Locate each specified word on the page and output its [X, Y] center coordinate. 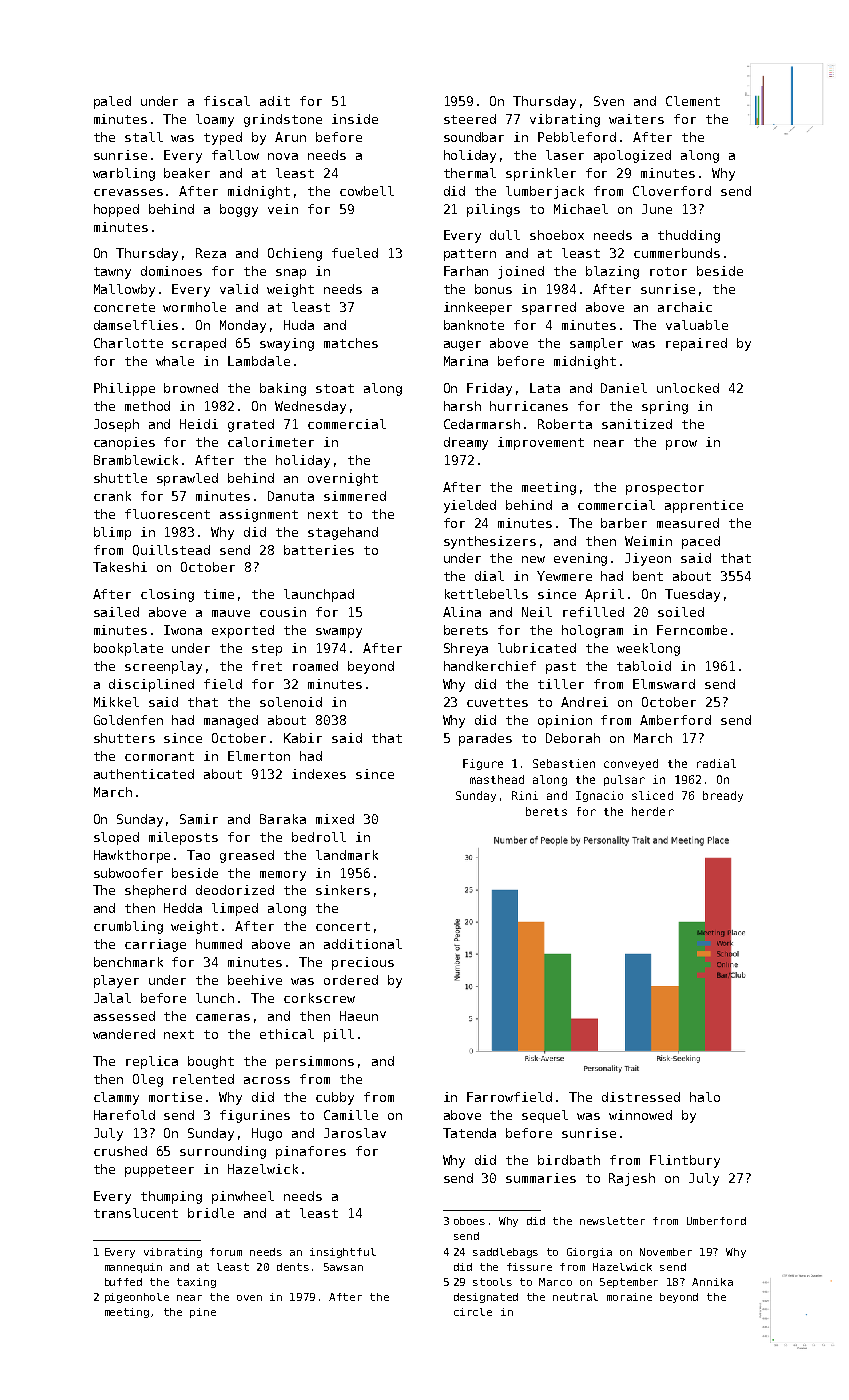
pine [203, 1313]
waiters [636, 119]
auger [462, 346]
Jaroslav [355, 1133]
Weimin [648, 541]
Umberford [716, 1221]
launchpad [319, 595]
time [219, 594]
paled [112, 102]
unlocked [688, 388]
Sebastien [564, 763]
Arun [290, 137]
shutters [124, 738]
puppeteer [159, 1171]
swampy [339, 633]
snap [291, 274]
